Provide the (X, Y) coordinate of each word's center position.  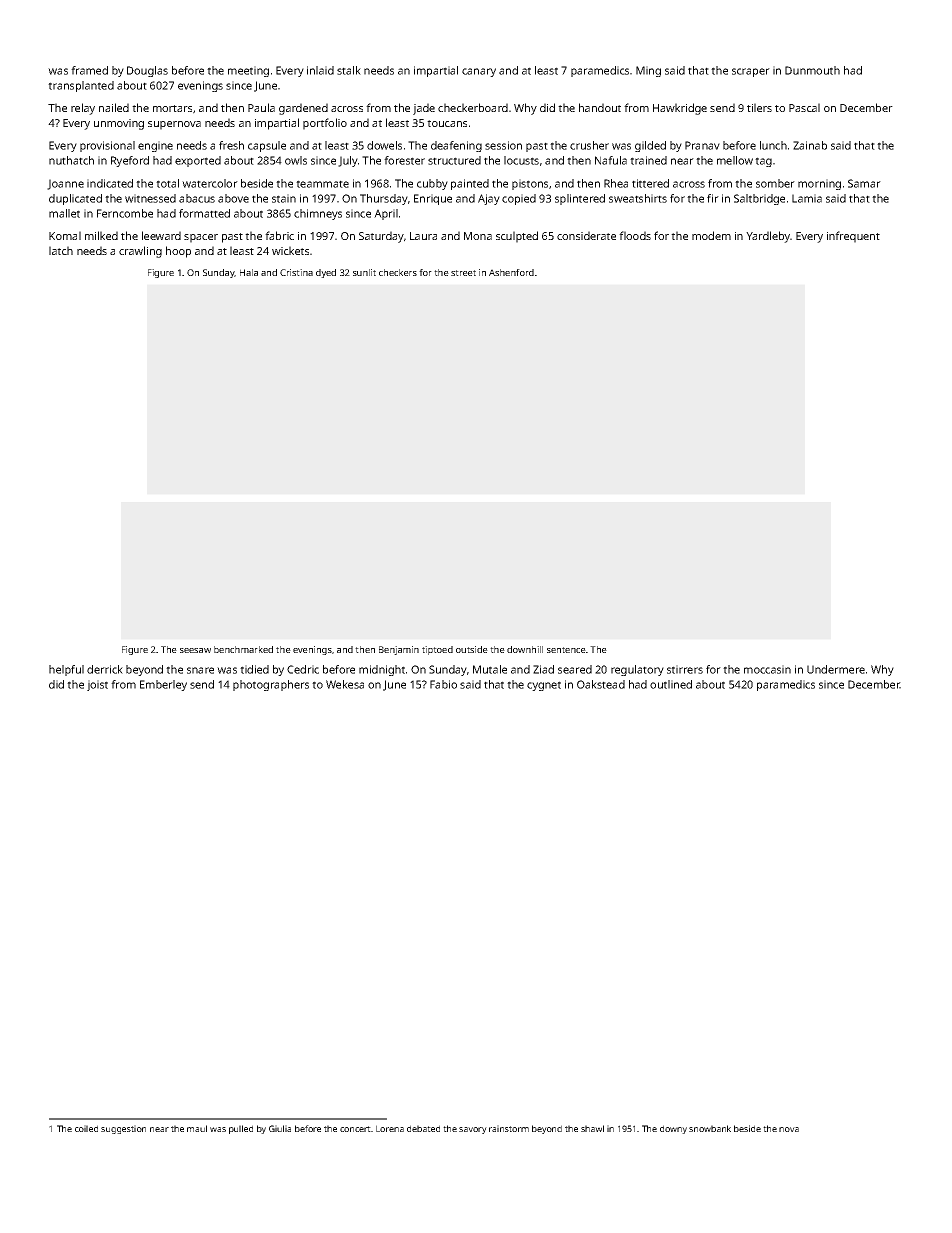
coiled (86, 1128)
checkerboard (473, 107)
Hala (249, 272)
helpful (66, 670)
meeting (248, 71)
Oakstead (601, 684)
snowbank (710, 1128)
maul (197, 1128)
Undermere (836, 669)
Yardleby (768, 237)
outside (472, 649)
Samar (864, 183)
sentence (566, 650)
